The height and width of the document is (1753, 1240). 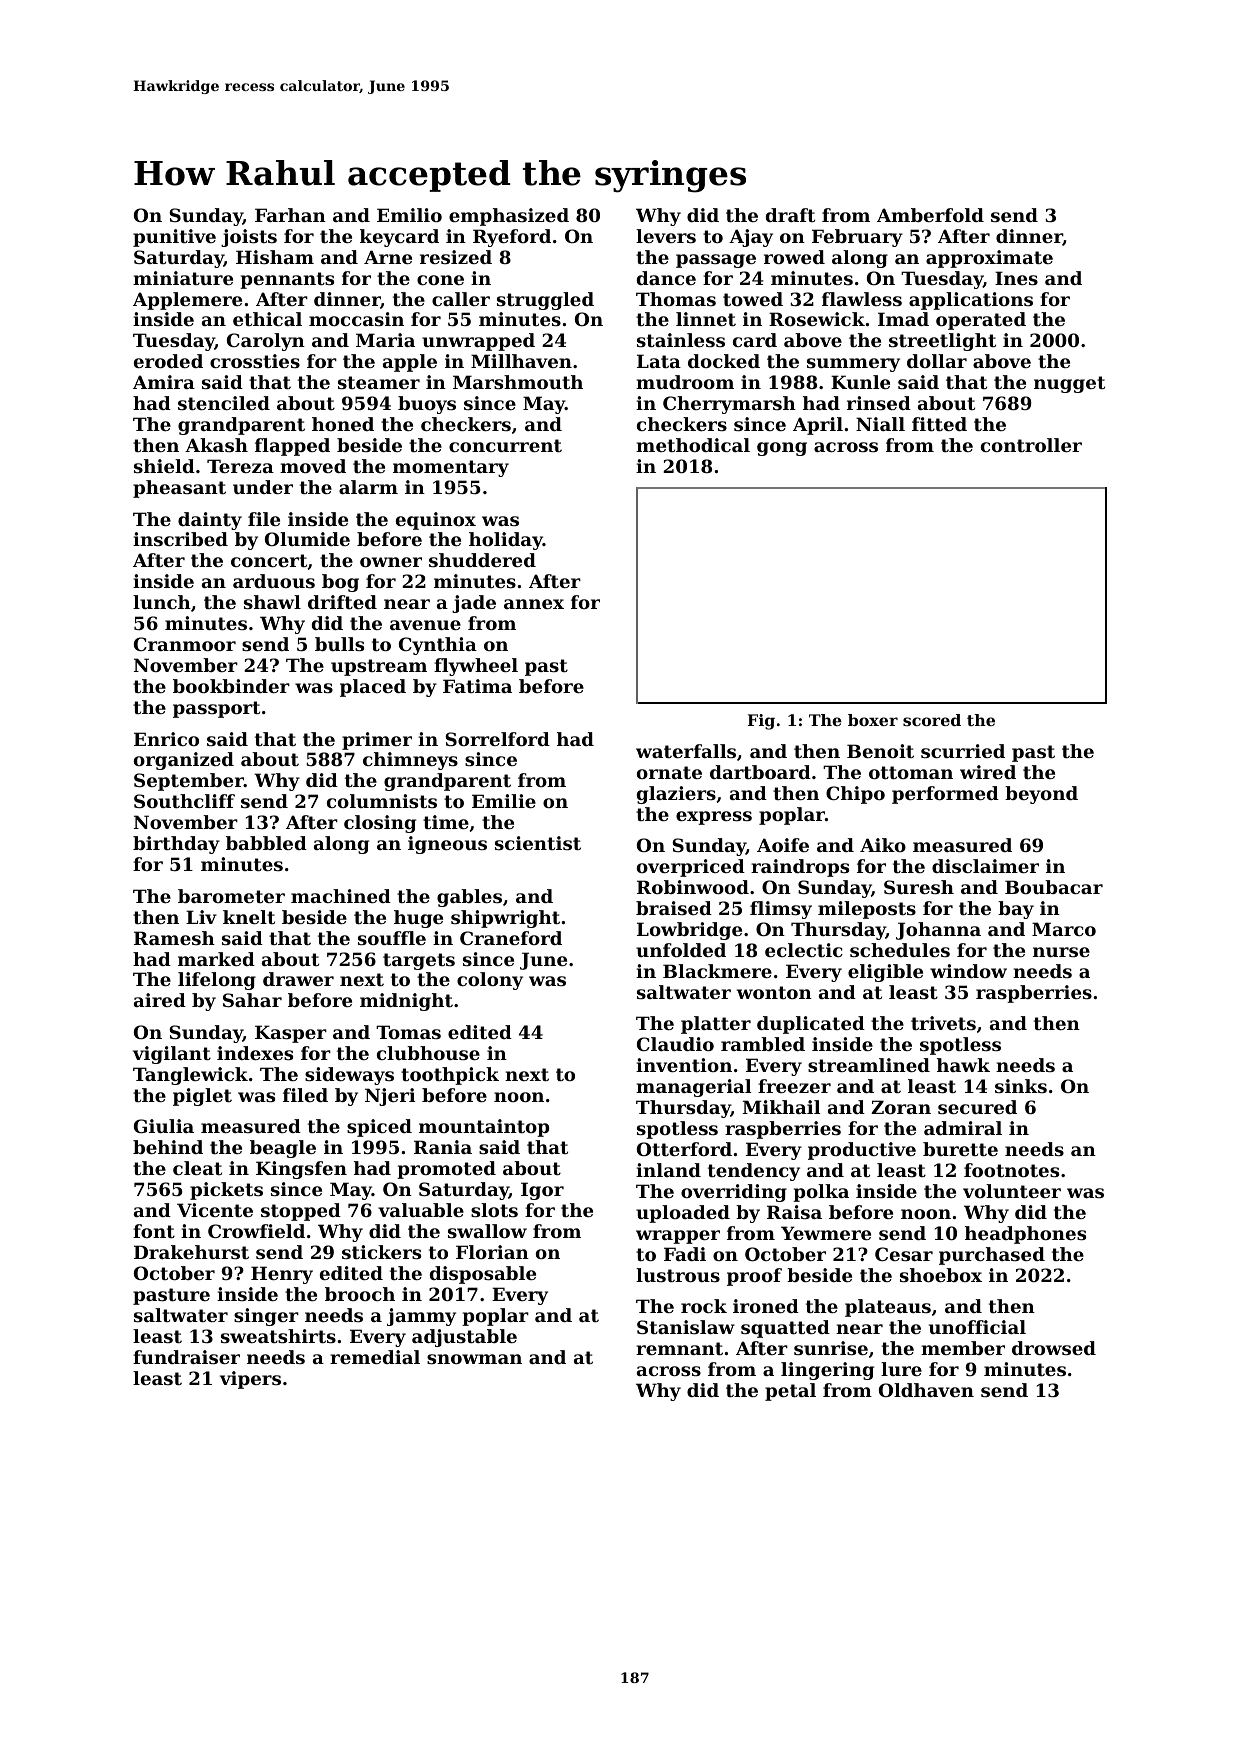 I want to click on Ines, so click(x=1016, y=278).
